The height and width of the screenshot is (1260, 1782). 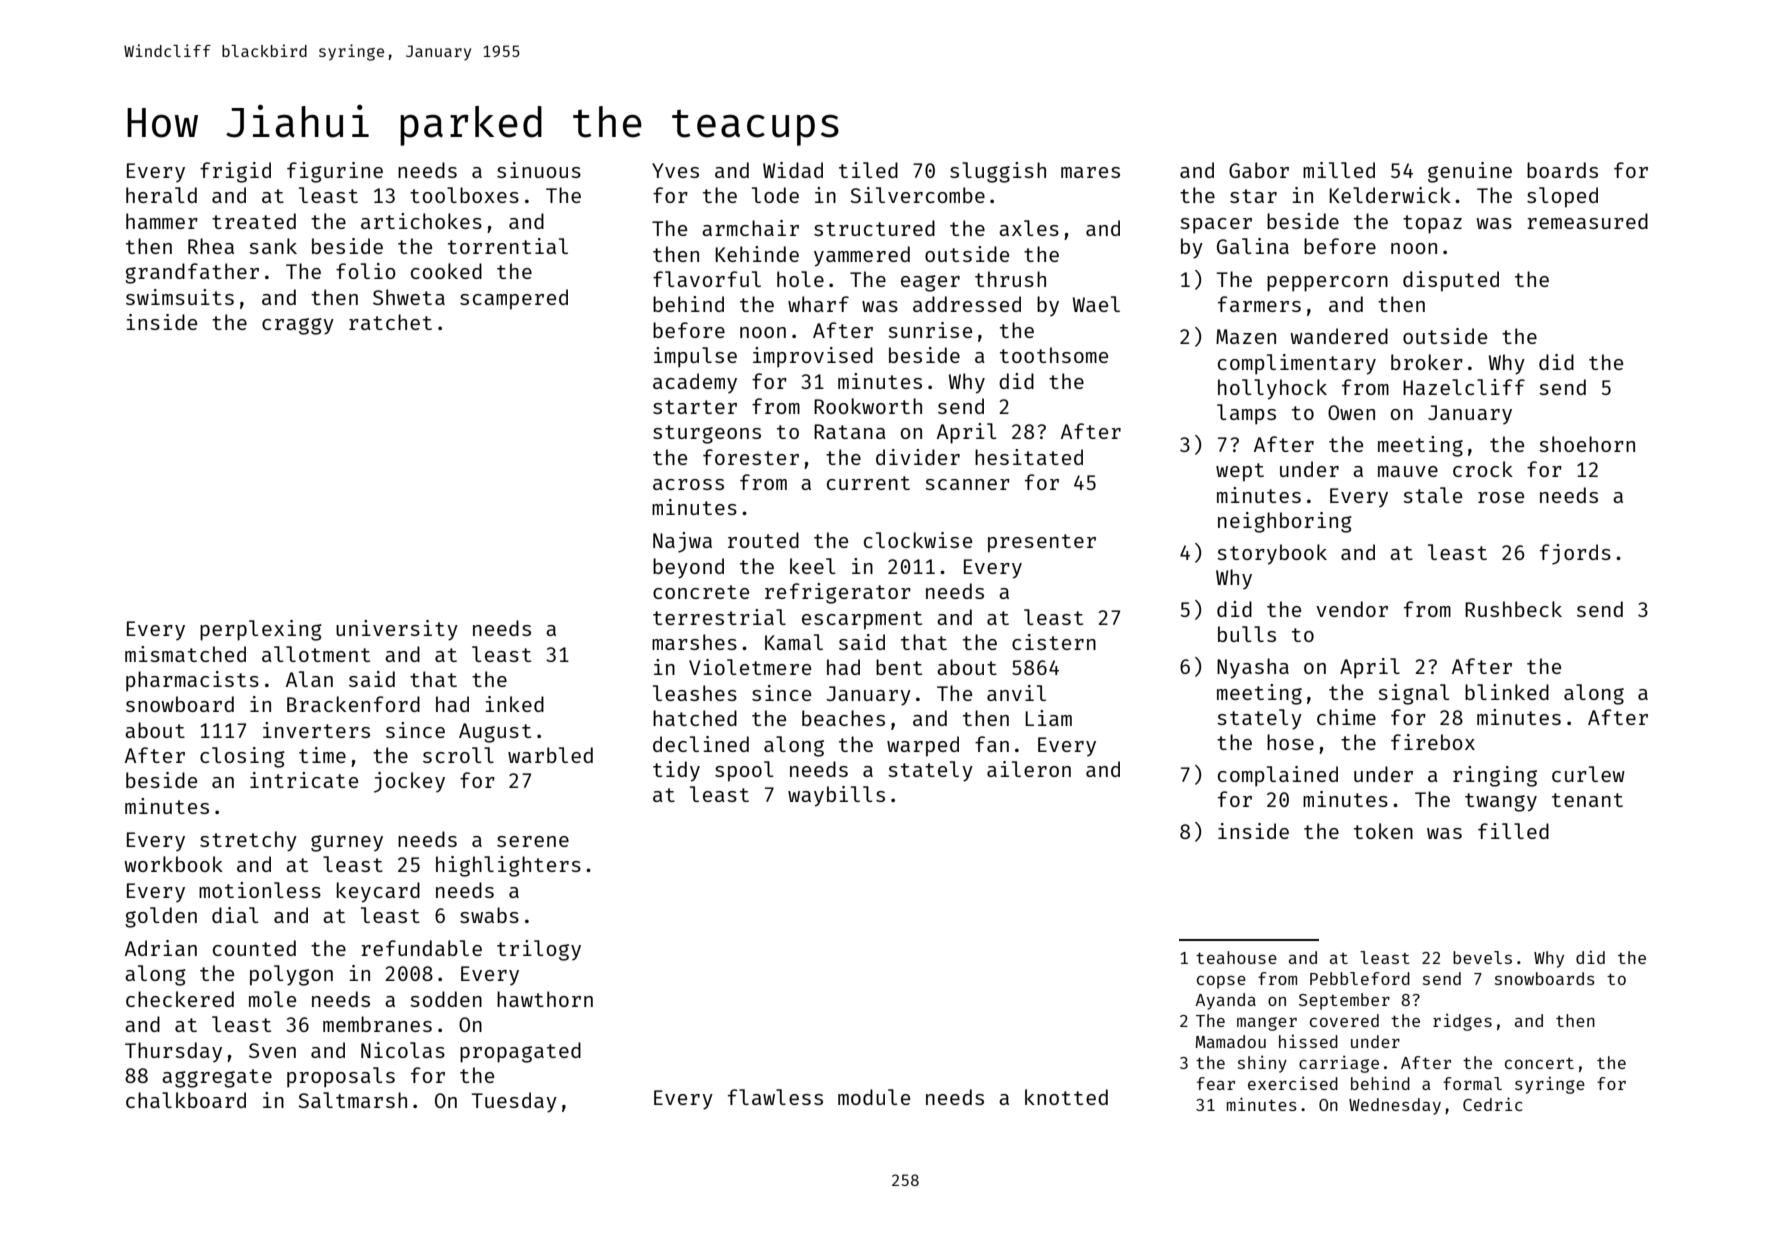 What do you see at coordinates (1470, 172) in the screenshot?
I see `genuine` at bounding box center [1470, 172].
